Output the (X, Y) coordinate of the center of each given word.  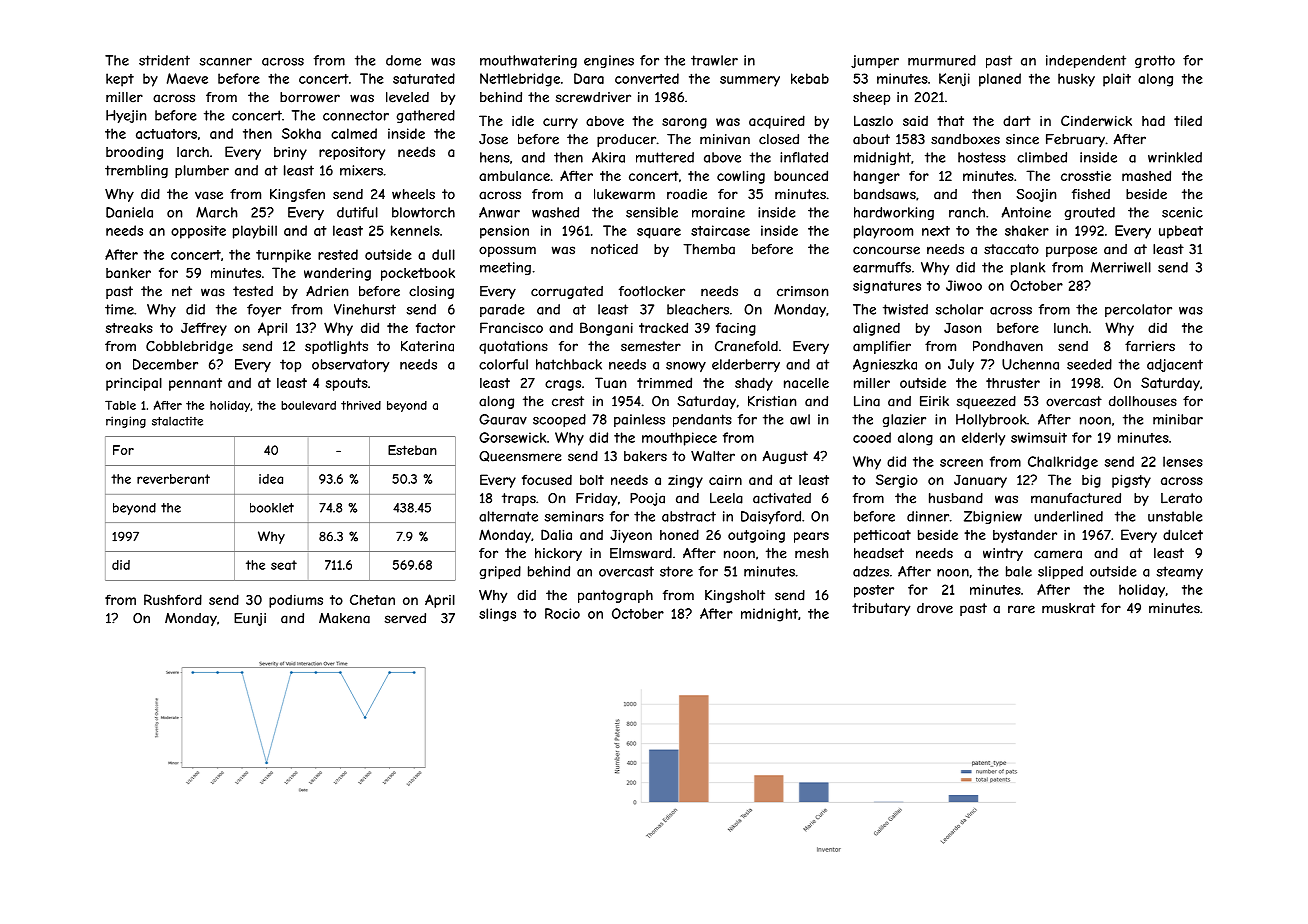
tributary (881, 609)
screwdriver (593, 97)
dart (1017, 120)
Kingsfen (297, 195)
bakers (645, 456)
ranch (967, 212)
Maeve (187, 78)
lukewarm (624, 194)
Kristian (772, 401)
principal (134, 384)
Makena (344, 618)
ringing (126, 422)
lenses (1183, 461)
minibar (1178, 419)
